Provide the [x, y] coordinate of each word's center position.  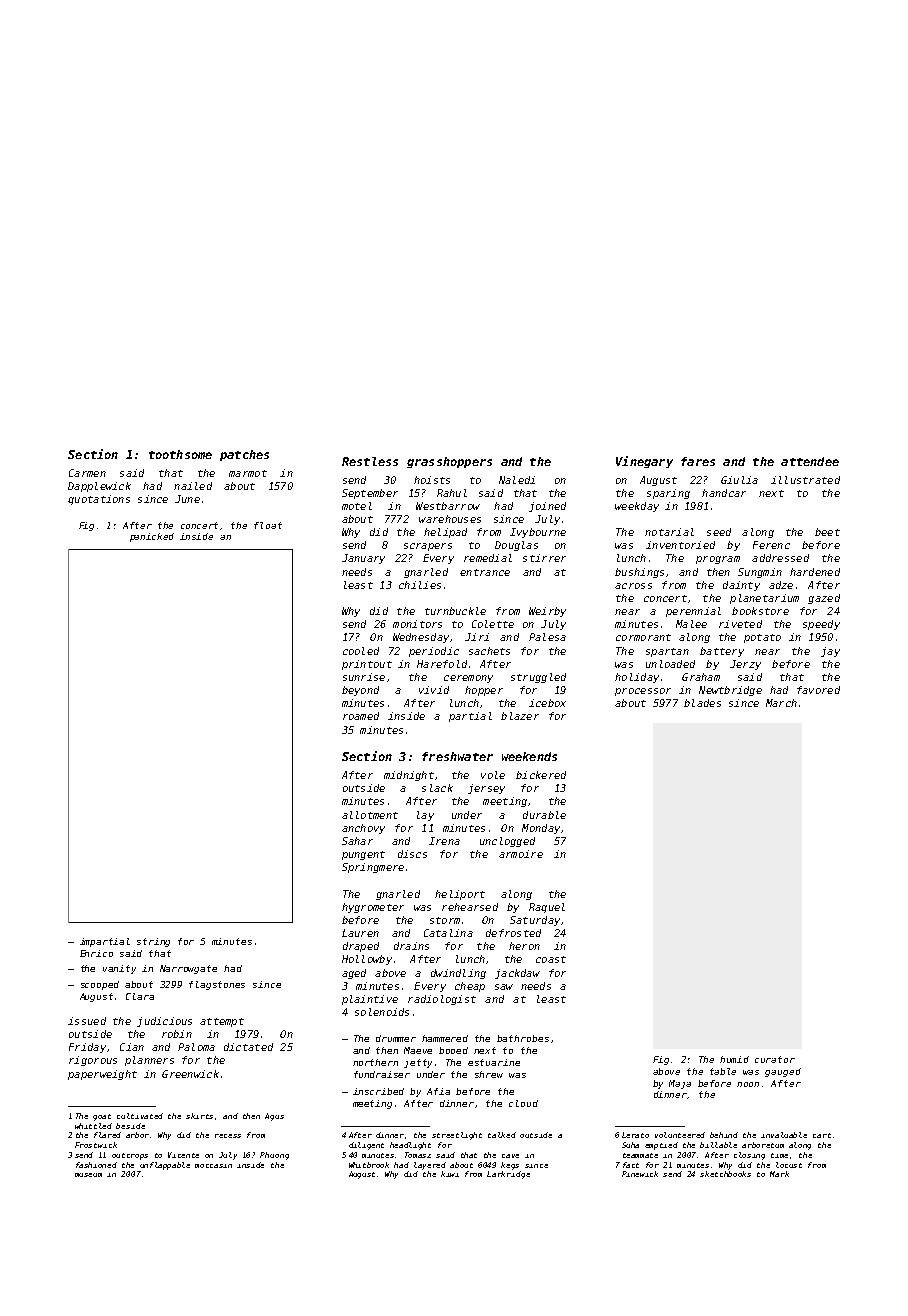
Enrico [96, 953]
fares [698, 461]
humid [734, 1059]
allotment [370, 815]
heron [524, 946]
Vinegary [644, 462]
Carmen [87, 473]
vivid [434, 690]
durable [544, 815]
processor [643, 692]
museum [88, 1175]
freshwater [457, 756]
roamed [361, 716]
